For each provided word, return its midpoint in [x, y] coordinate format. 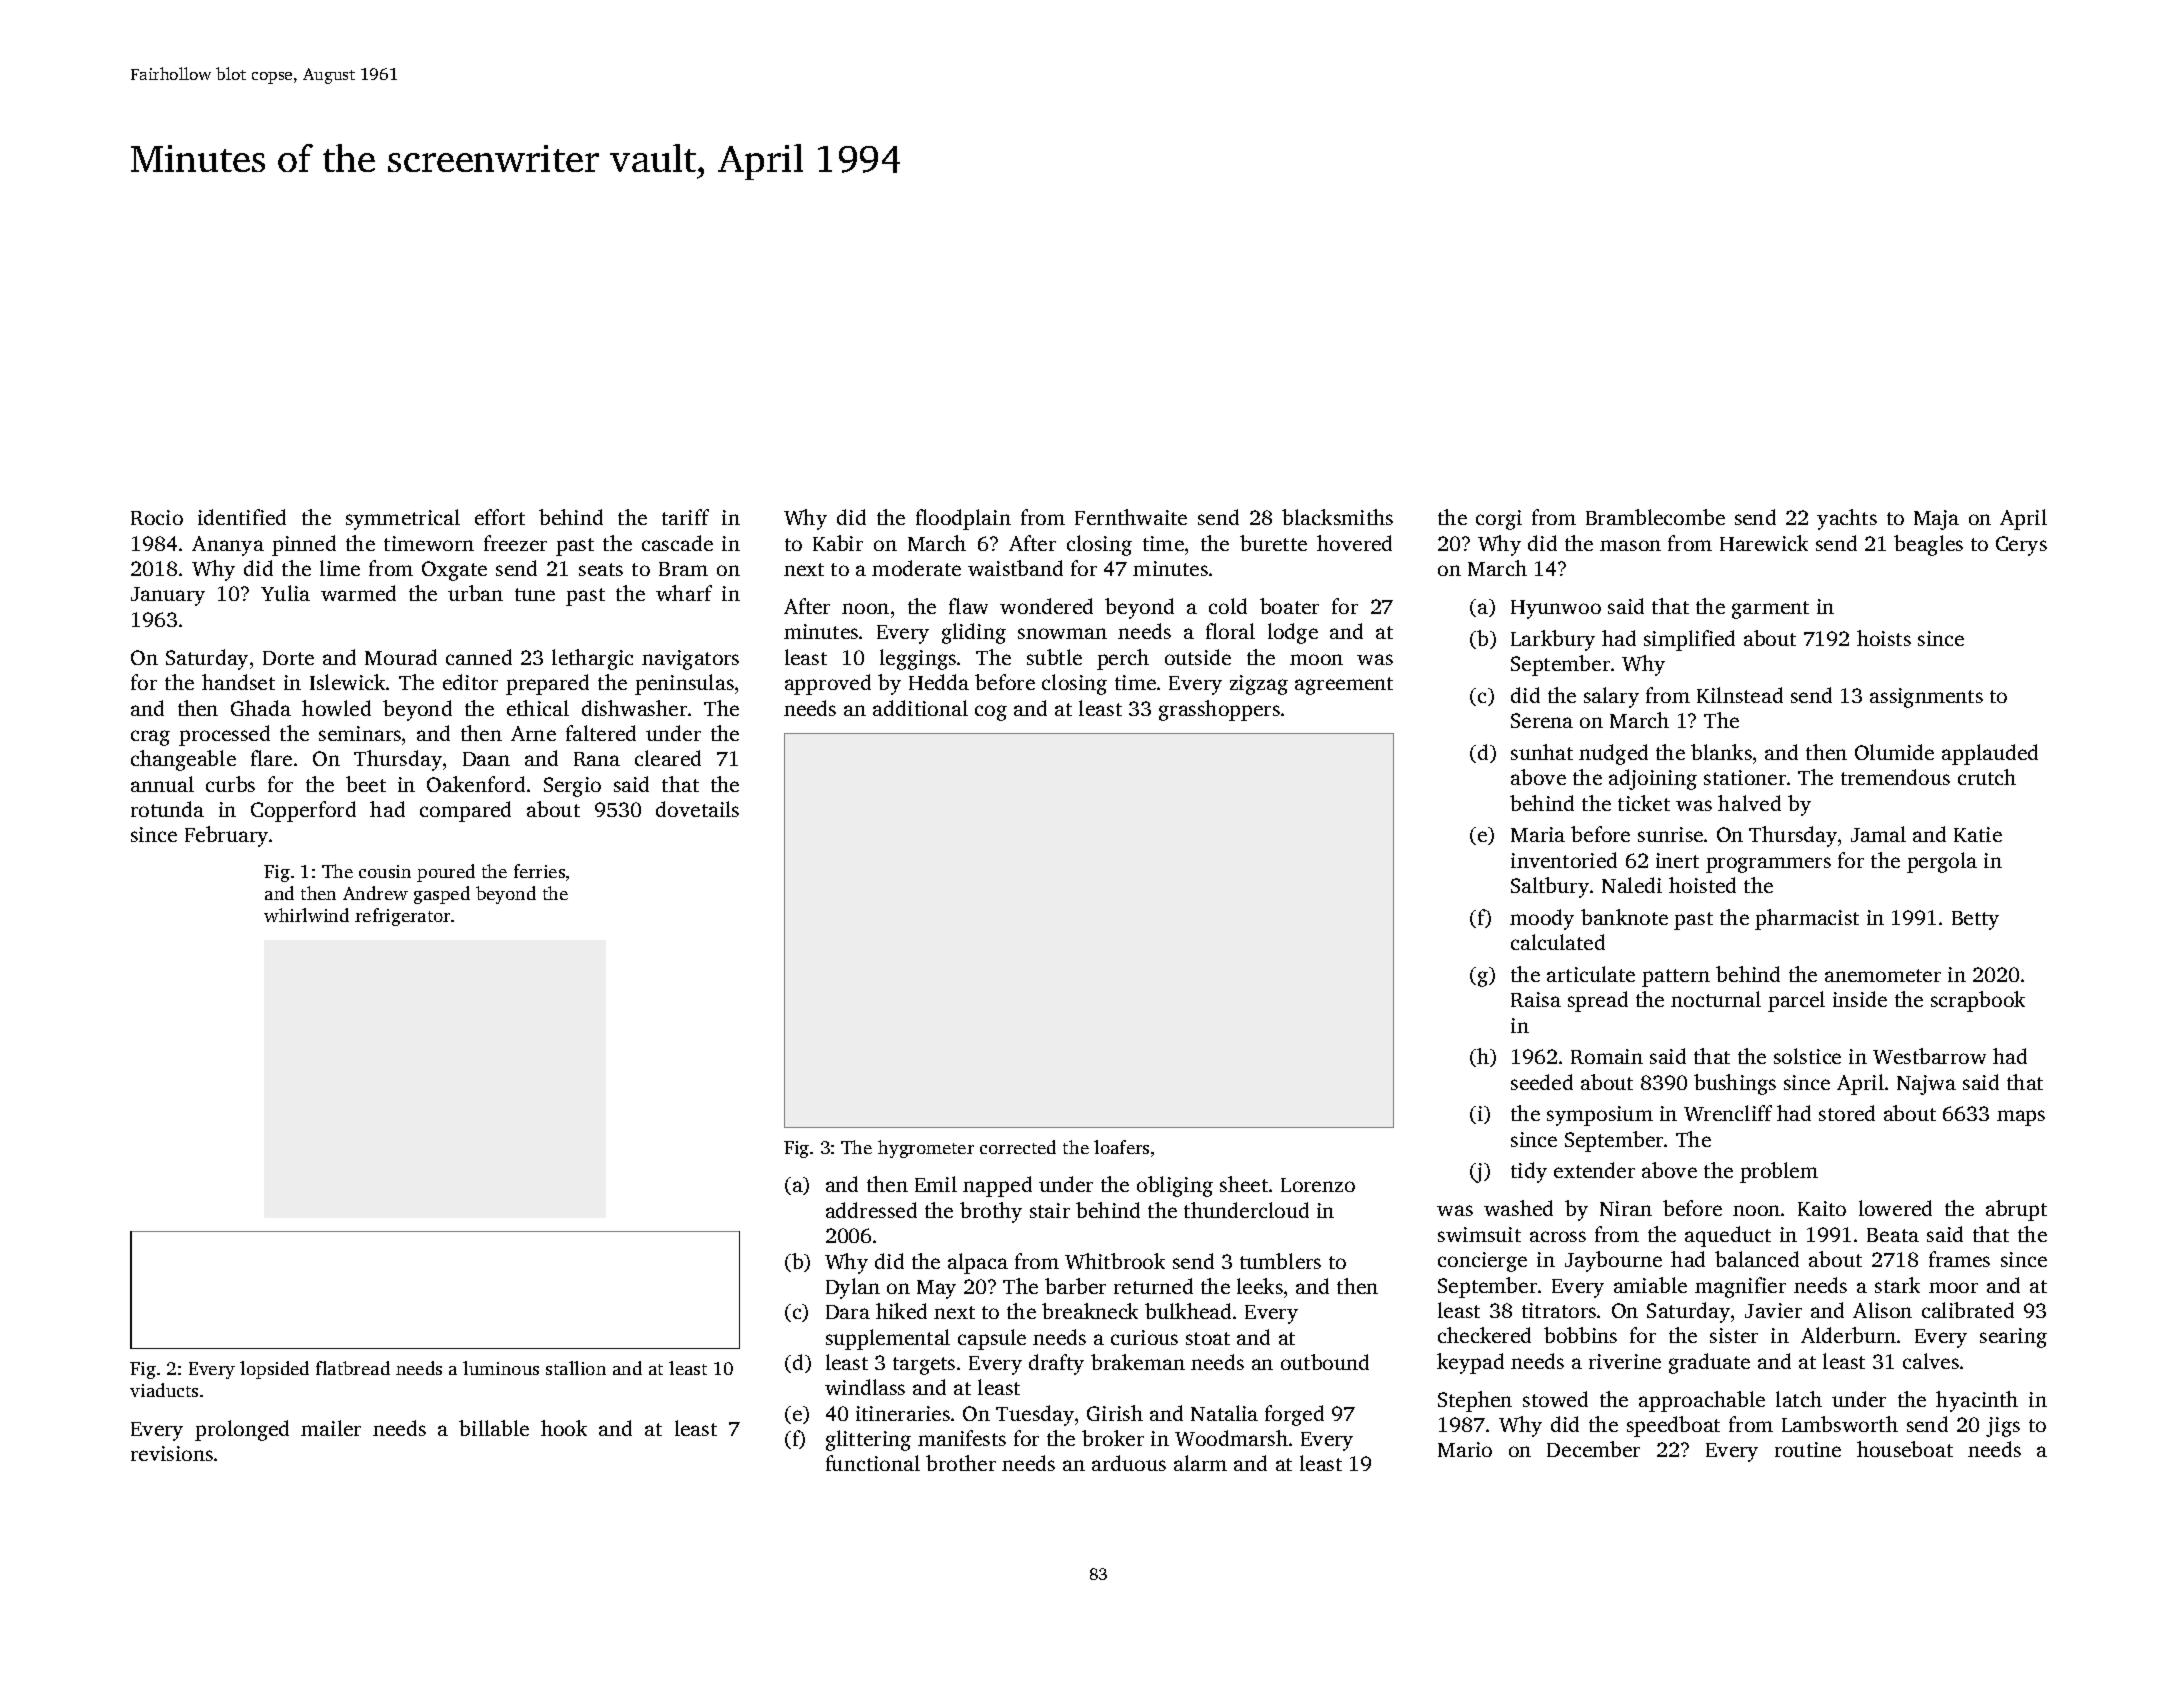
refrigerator [402, 917]
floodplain [963, 519]
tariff [685, 517]
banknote [1624, 917]
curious [1144, 1337]
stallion [576, 1368]
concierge [1482, 1262]
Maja [1936, 520]
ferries [539, 871]
